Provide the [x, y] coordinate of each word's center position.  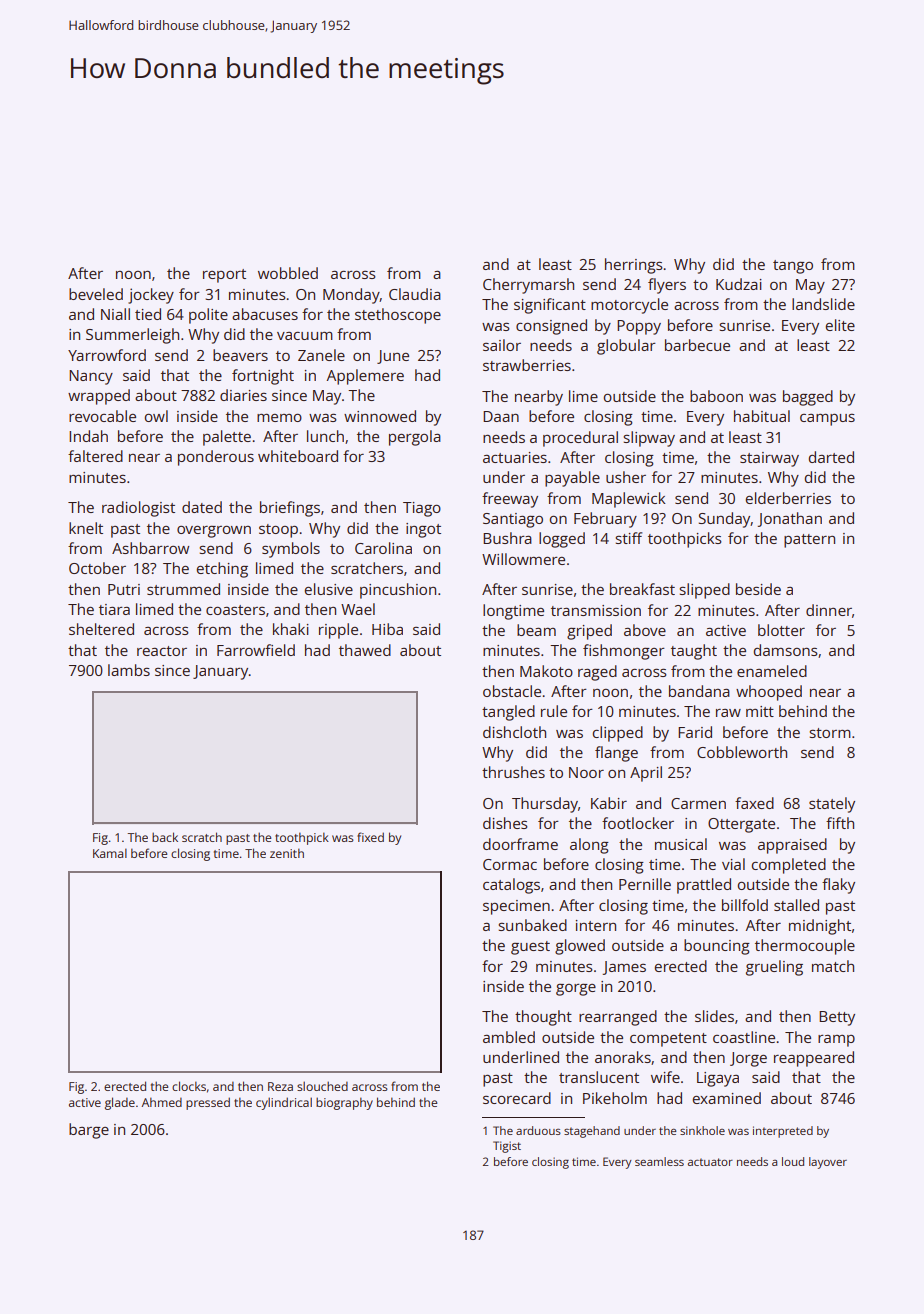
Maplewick [629, 500]
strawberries [527, 365]
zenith [287, 853]
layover [828, 1163]
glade [120, 1103]
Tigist [507, 1147]
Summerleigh [132, 336]
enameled [772, 671]
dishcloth [514, 732]
